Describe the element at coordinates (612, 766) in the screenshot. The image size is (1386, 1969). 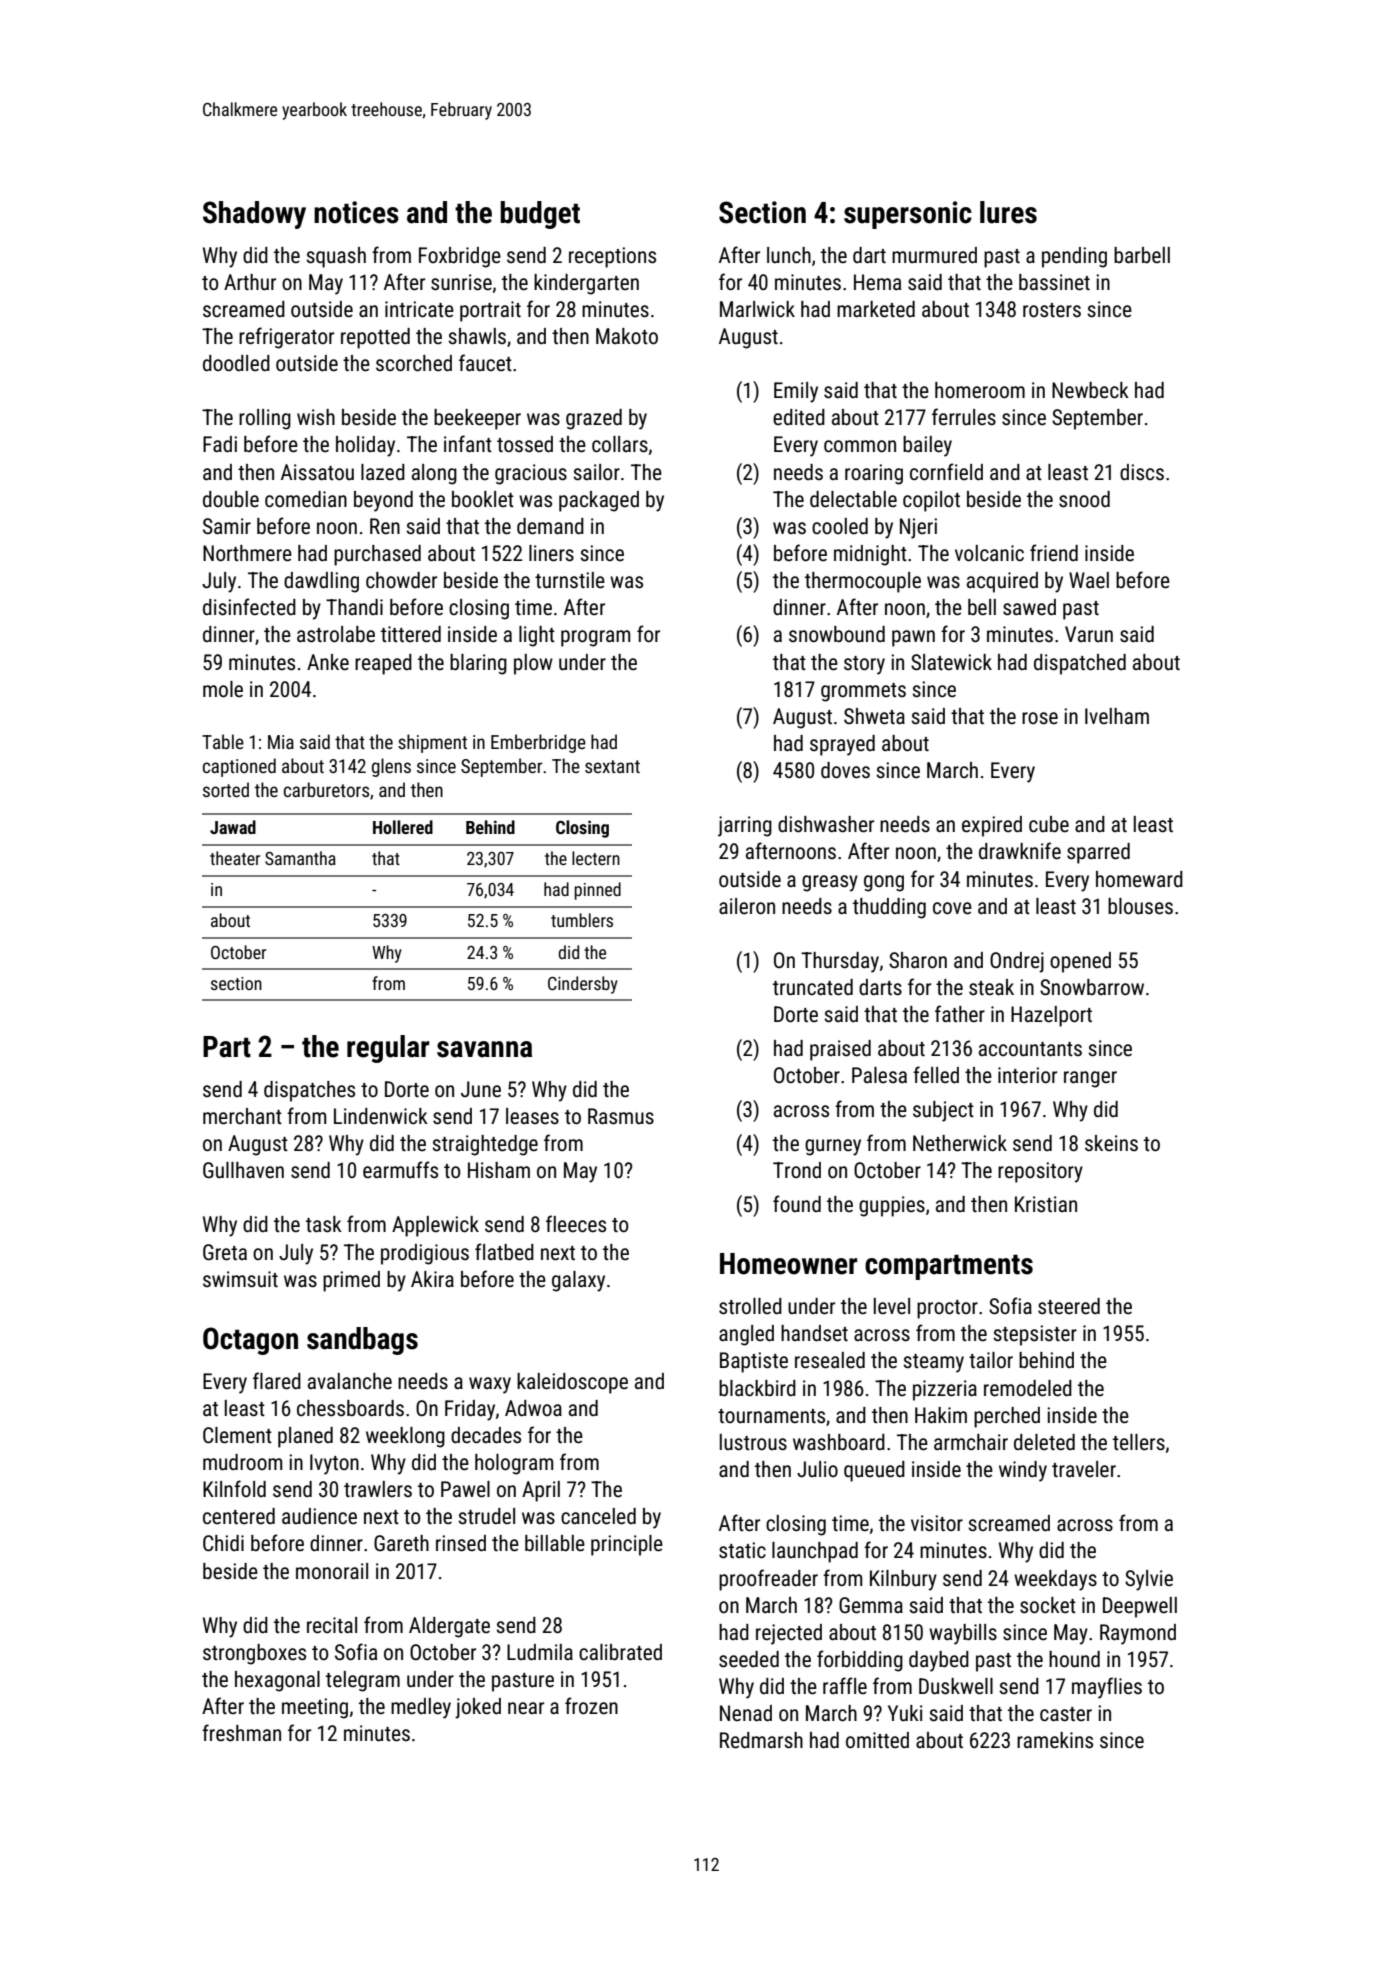
I see `sextant` at that location.
